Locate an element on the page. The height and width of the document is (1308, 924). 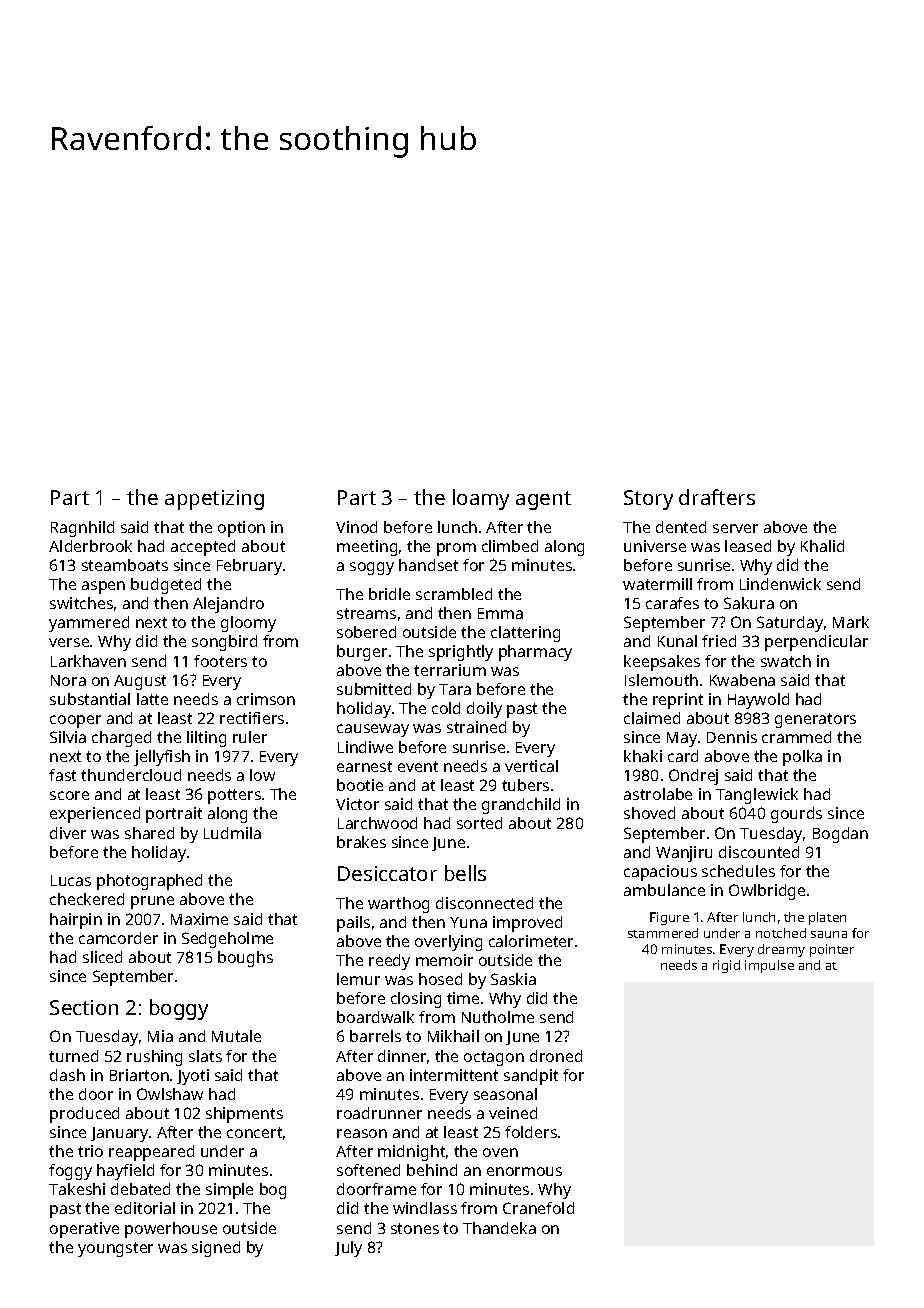
generators is located at coordinates (815, 720).
